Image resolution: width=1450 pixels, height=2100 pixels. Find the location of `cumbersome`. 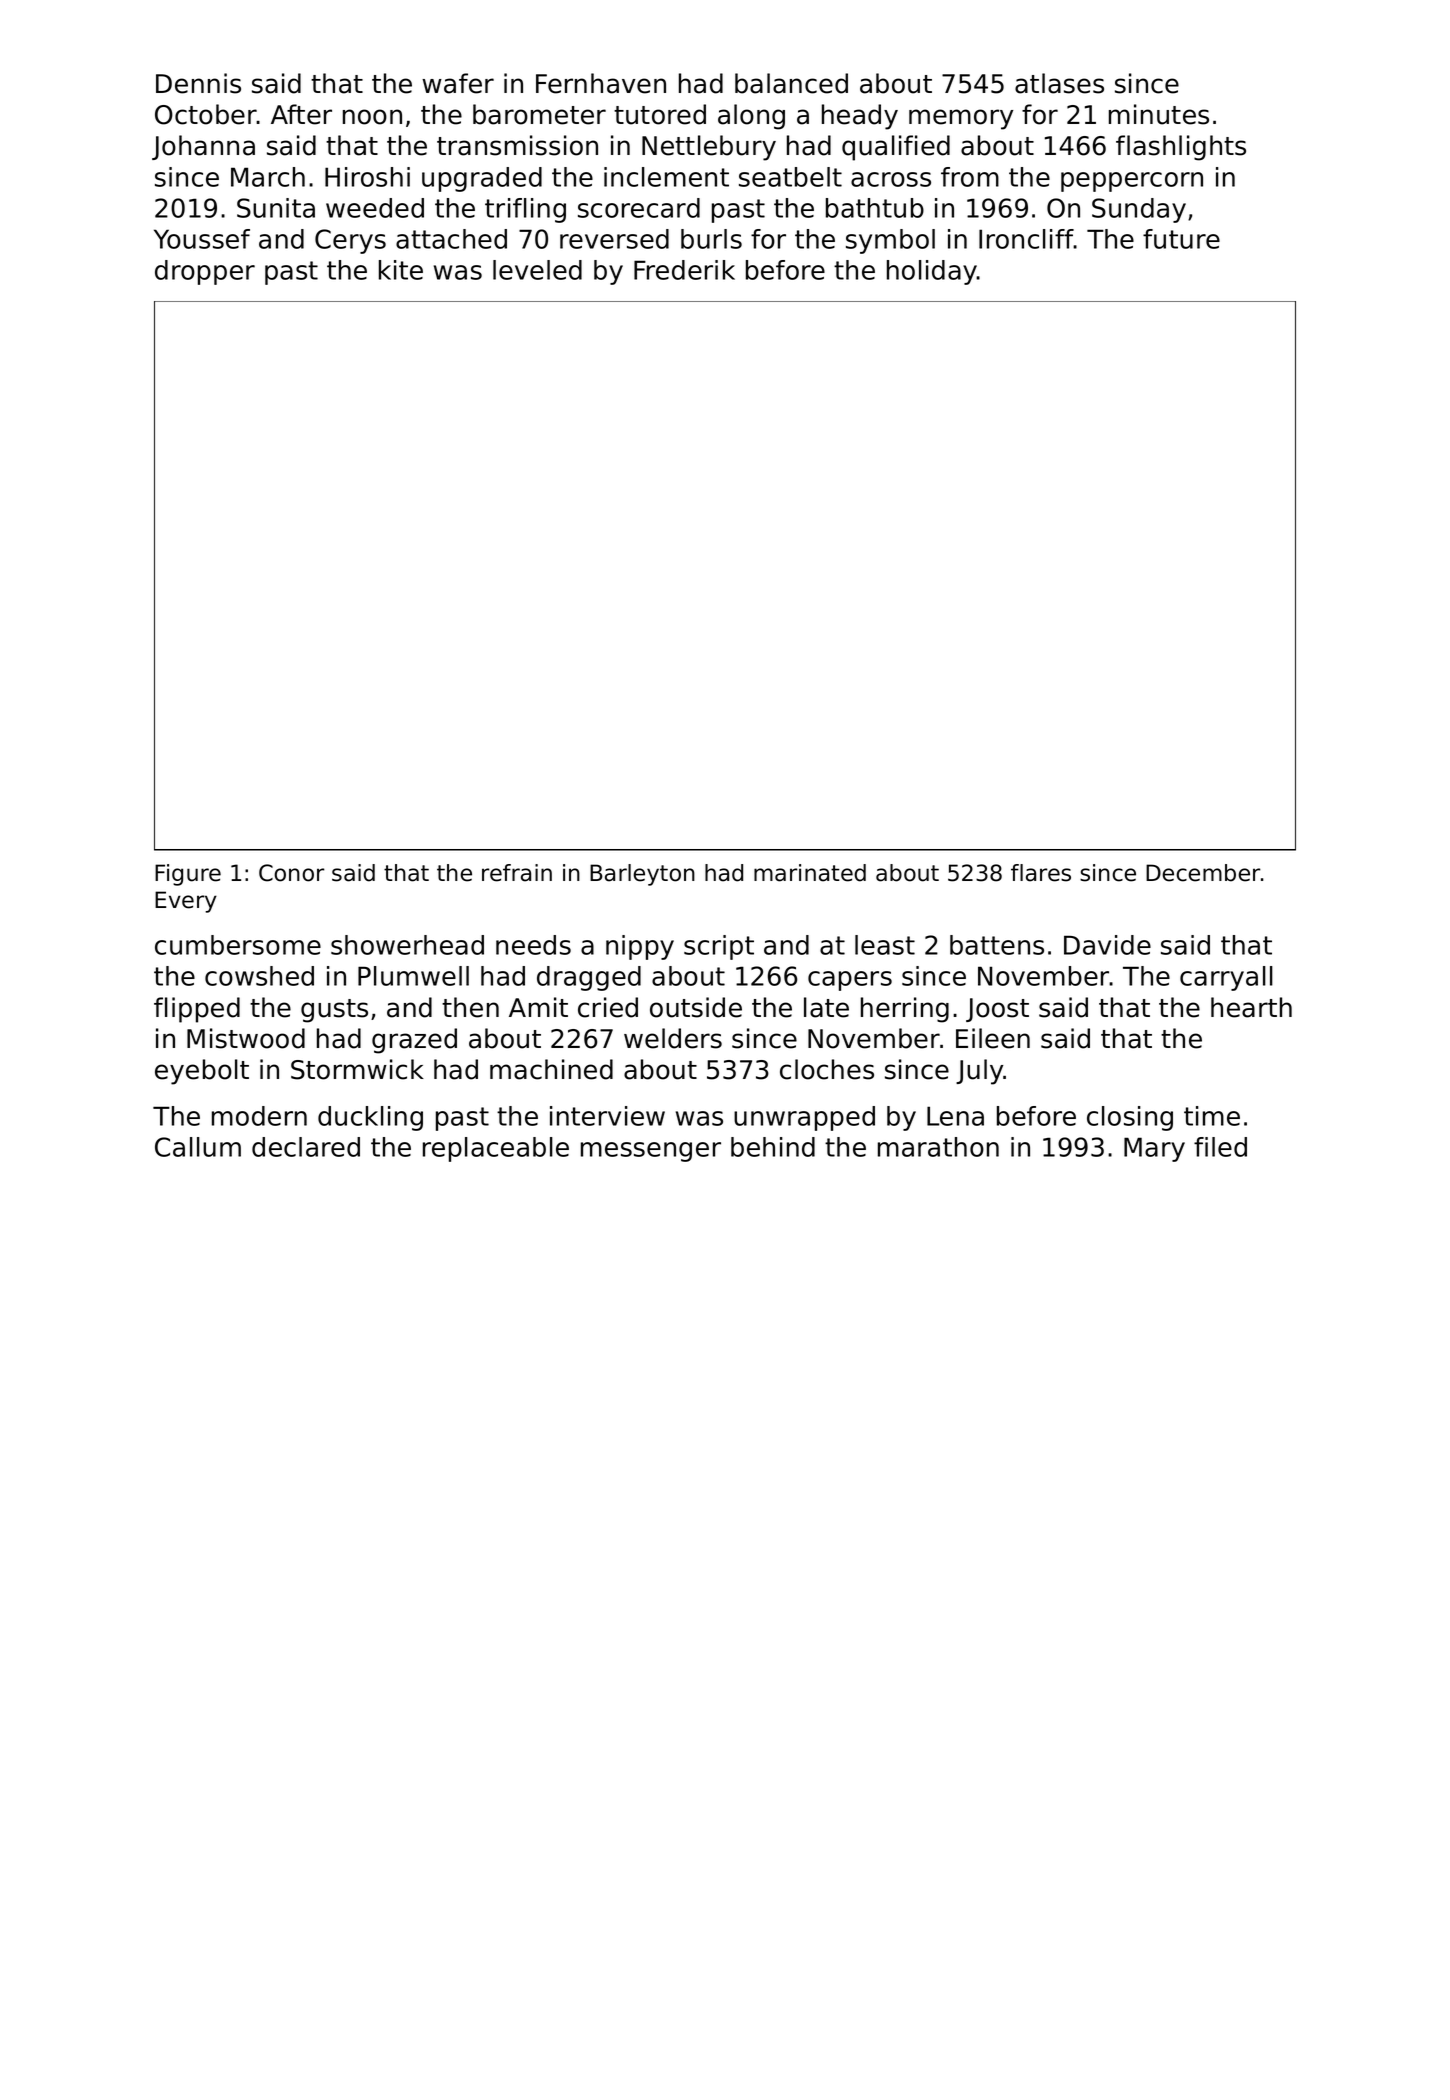

cumbersome is located at coordinates (238, 945).
